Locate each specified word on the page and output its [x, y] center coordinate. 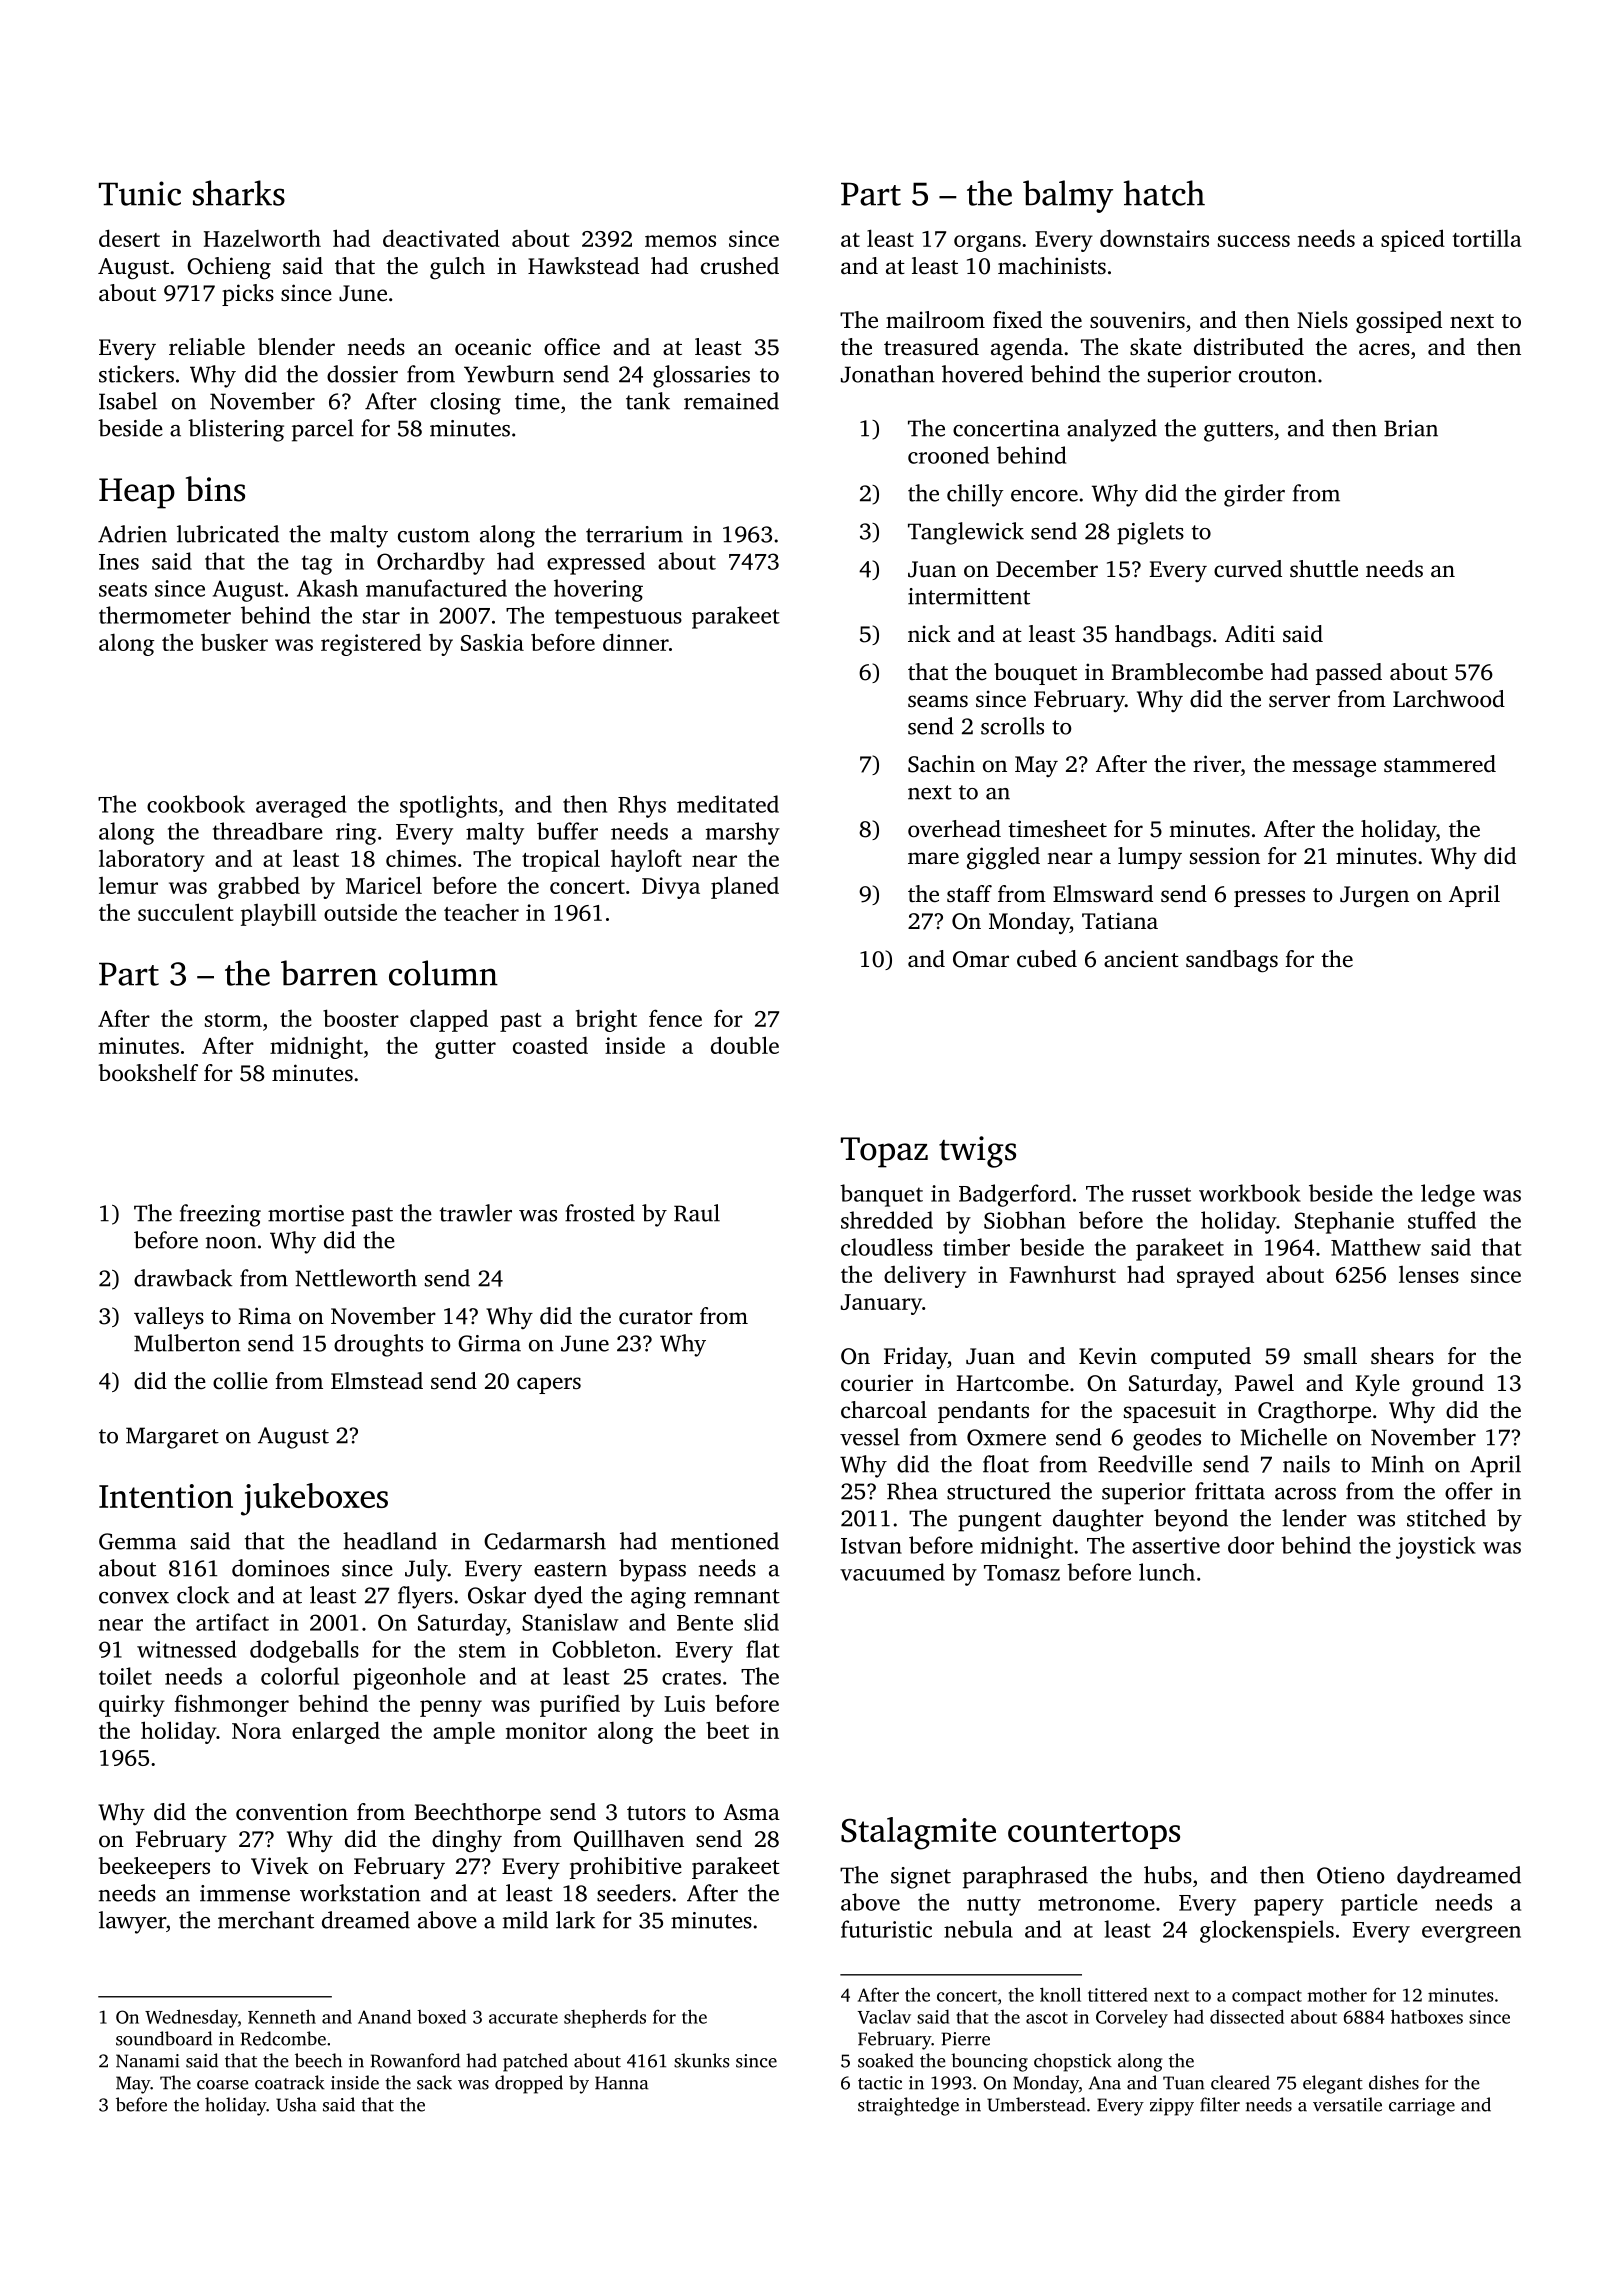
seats [123, 589]
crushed [740, 266]
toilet [125, 1676]
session [1225, 856]
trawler [476, 1213]
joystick [1436, 1547]
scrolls [1012, 726]
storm [233, 1020]
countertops [1094, 1835]
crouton [1278, 375]
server [1299, 701]
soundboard [164, 2038]
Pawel [1264, 1383]
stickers [136, 374]
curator [656, 1317]
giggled [1003, 858]
